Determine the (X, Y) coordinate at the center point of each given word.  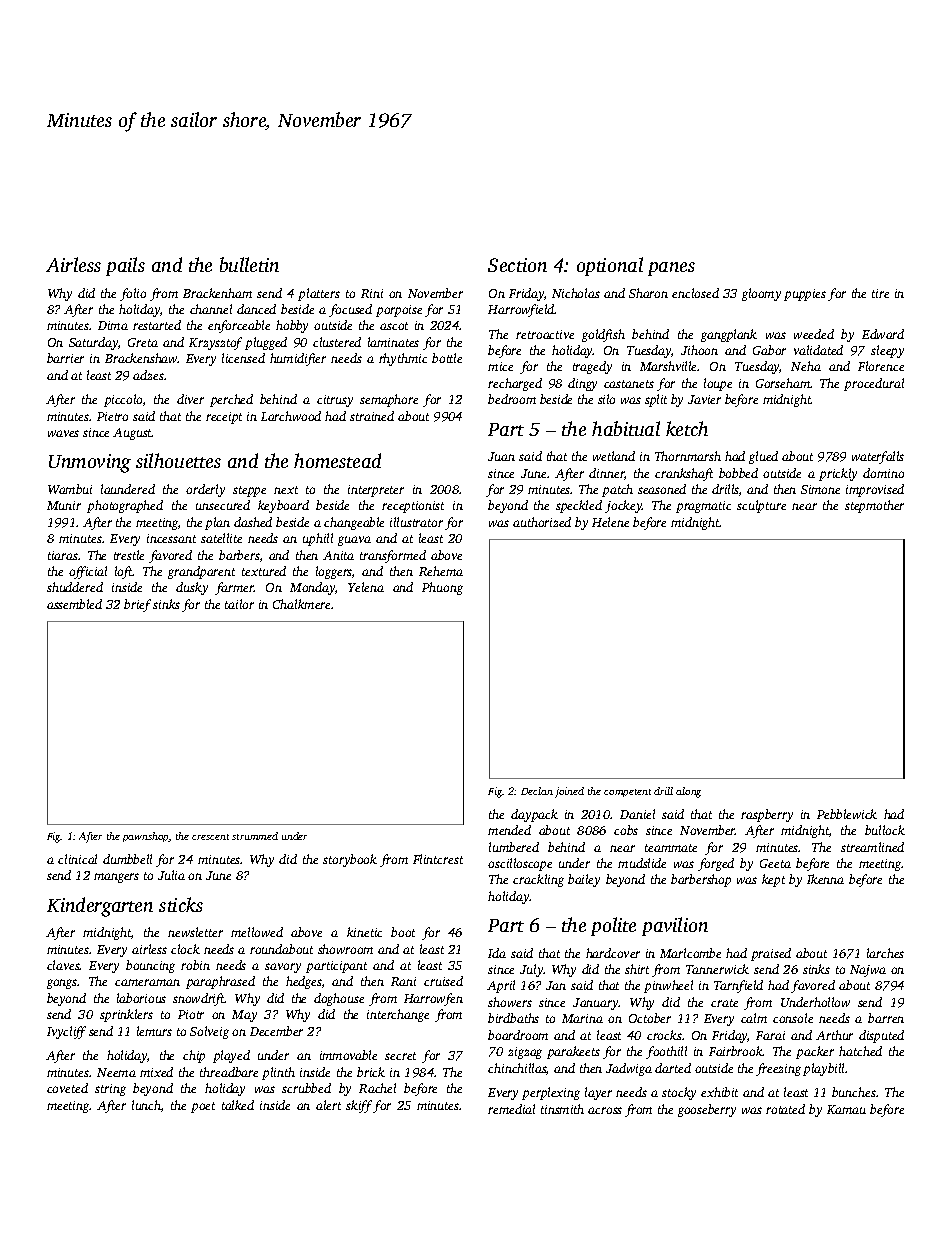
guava (354, 541)
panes (671, 269)
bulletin (249, 264)
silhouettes (178, 460)
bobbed (738, 473)
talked (238, 1105)
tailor (239, 604)
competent (627, 793)
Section (517, 265)
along (688, 792)
